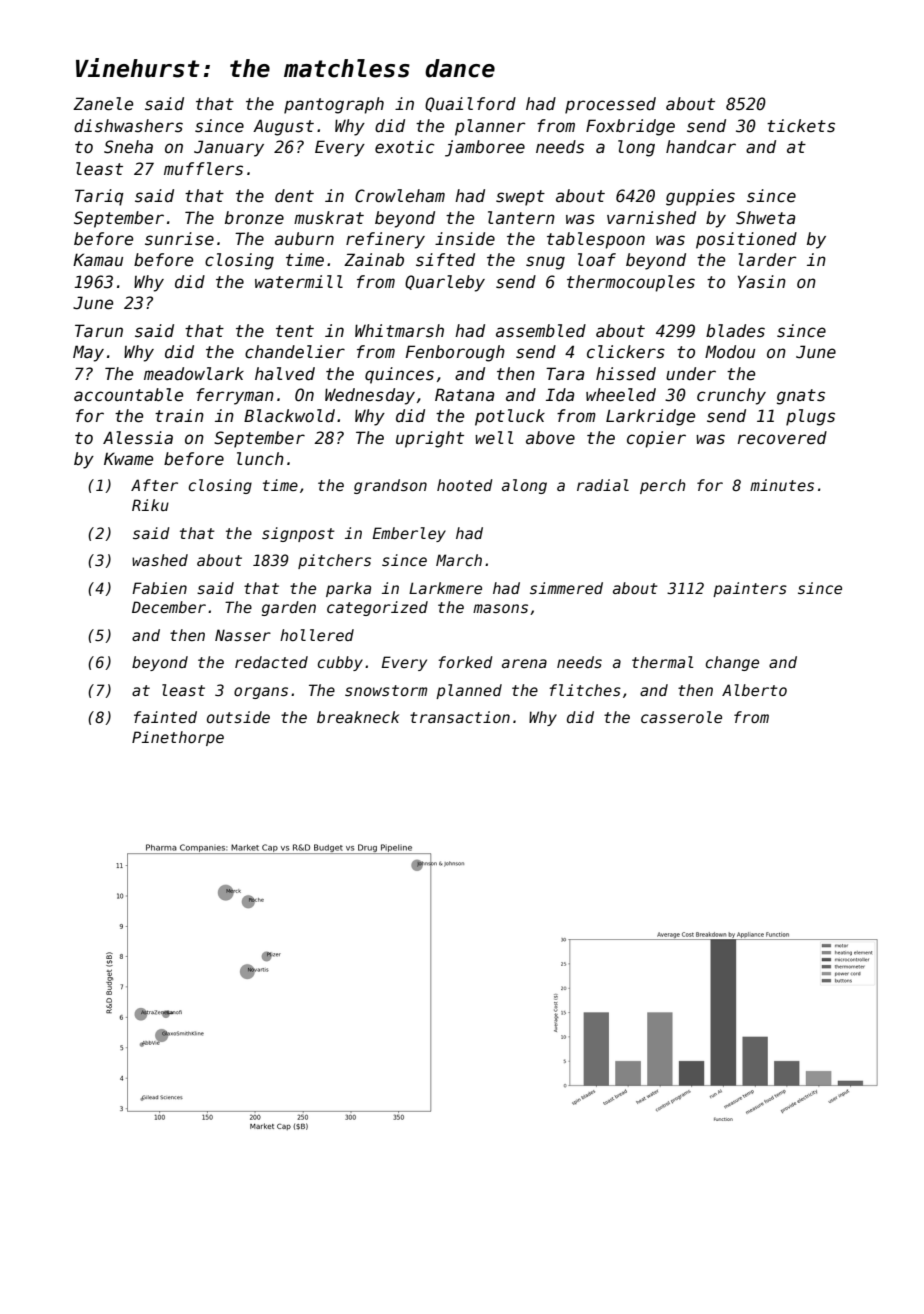 This screenshot has width=924, height=1314. Describe the element at coordinates (510, 417) in the screenshot. I see `potluck` at that location.
